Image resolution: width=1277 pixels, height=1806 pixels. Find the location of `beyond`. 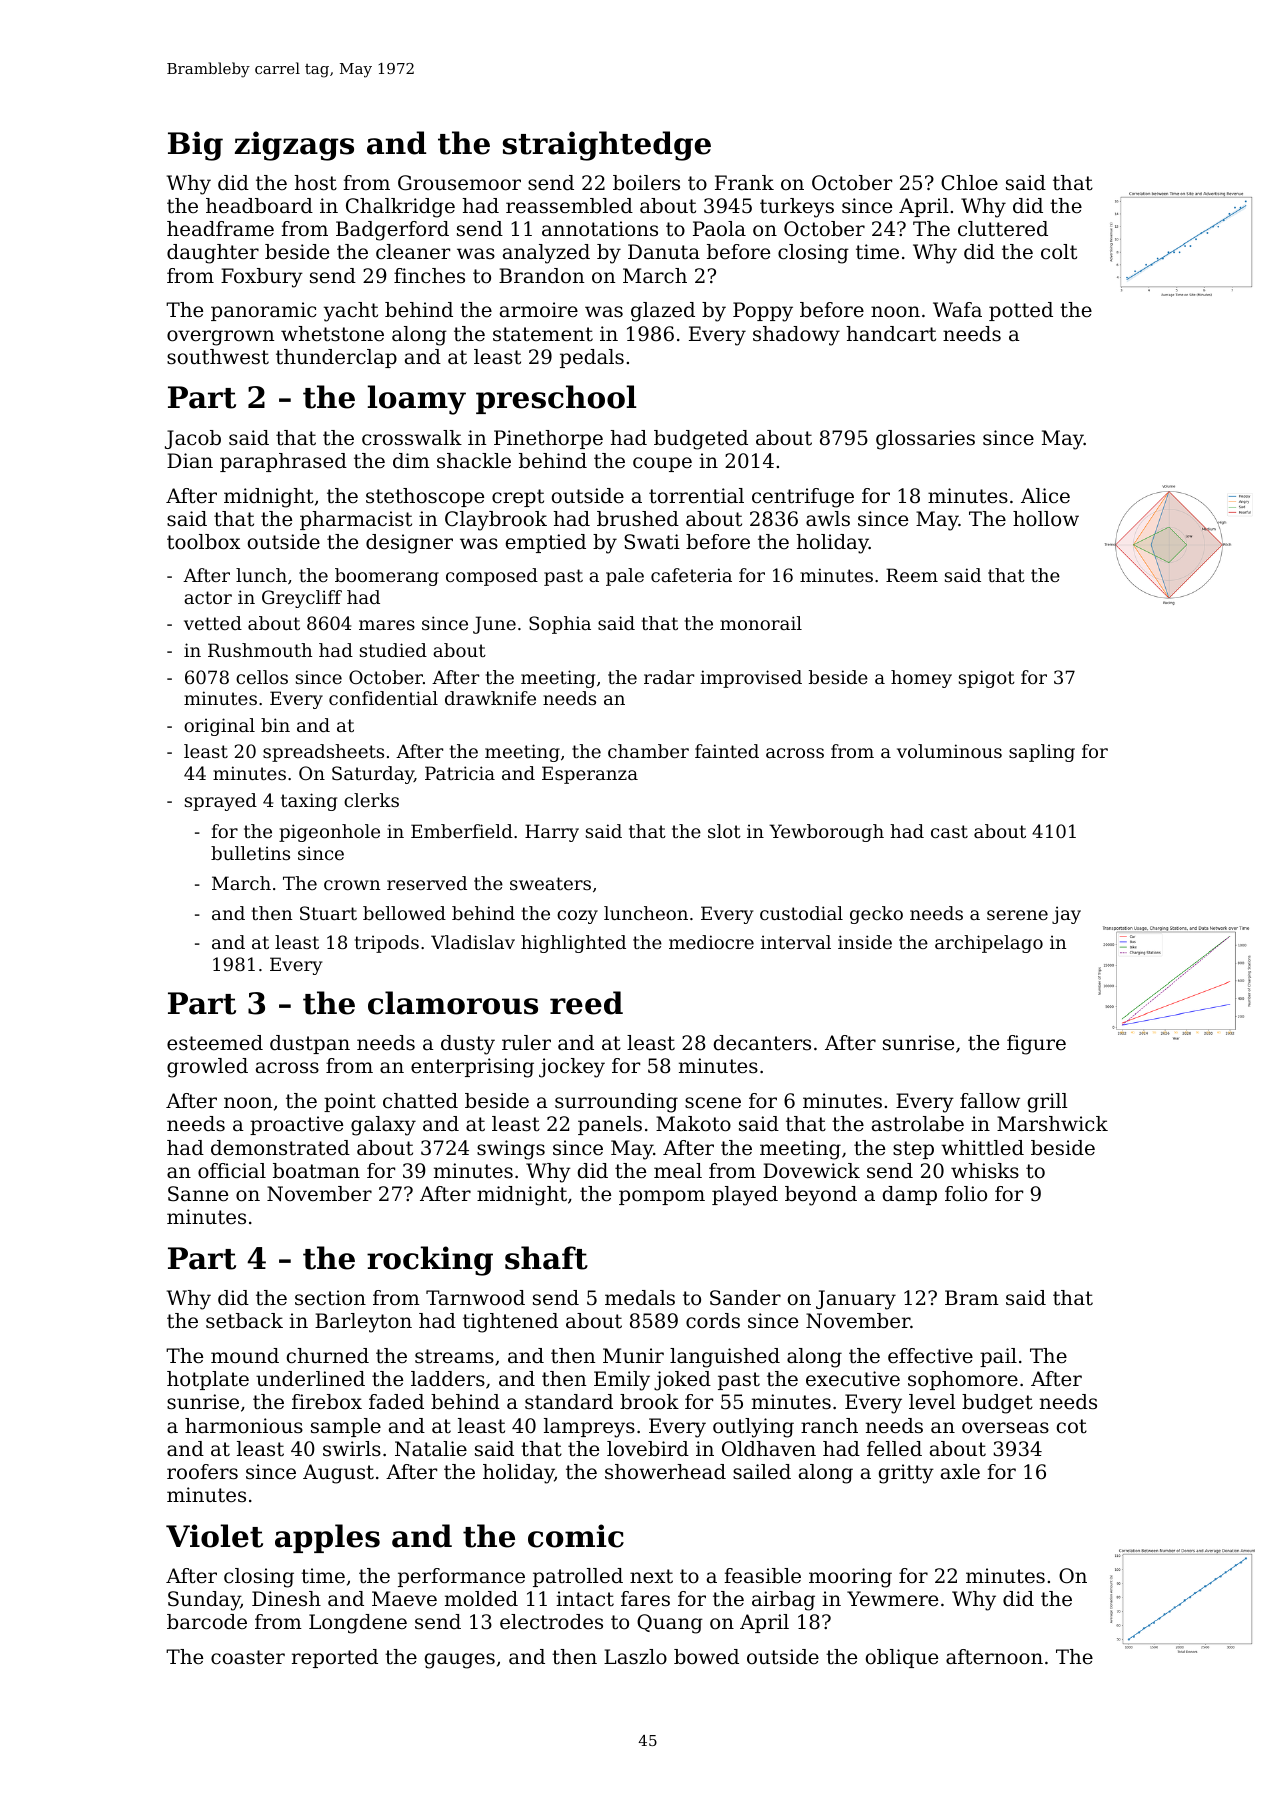

beyond is located at coordinates (821, 1196).
